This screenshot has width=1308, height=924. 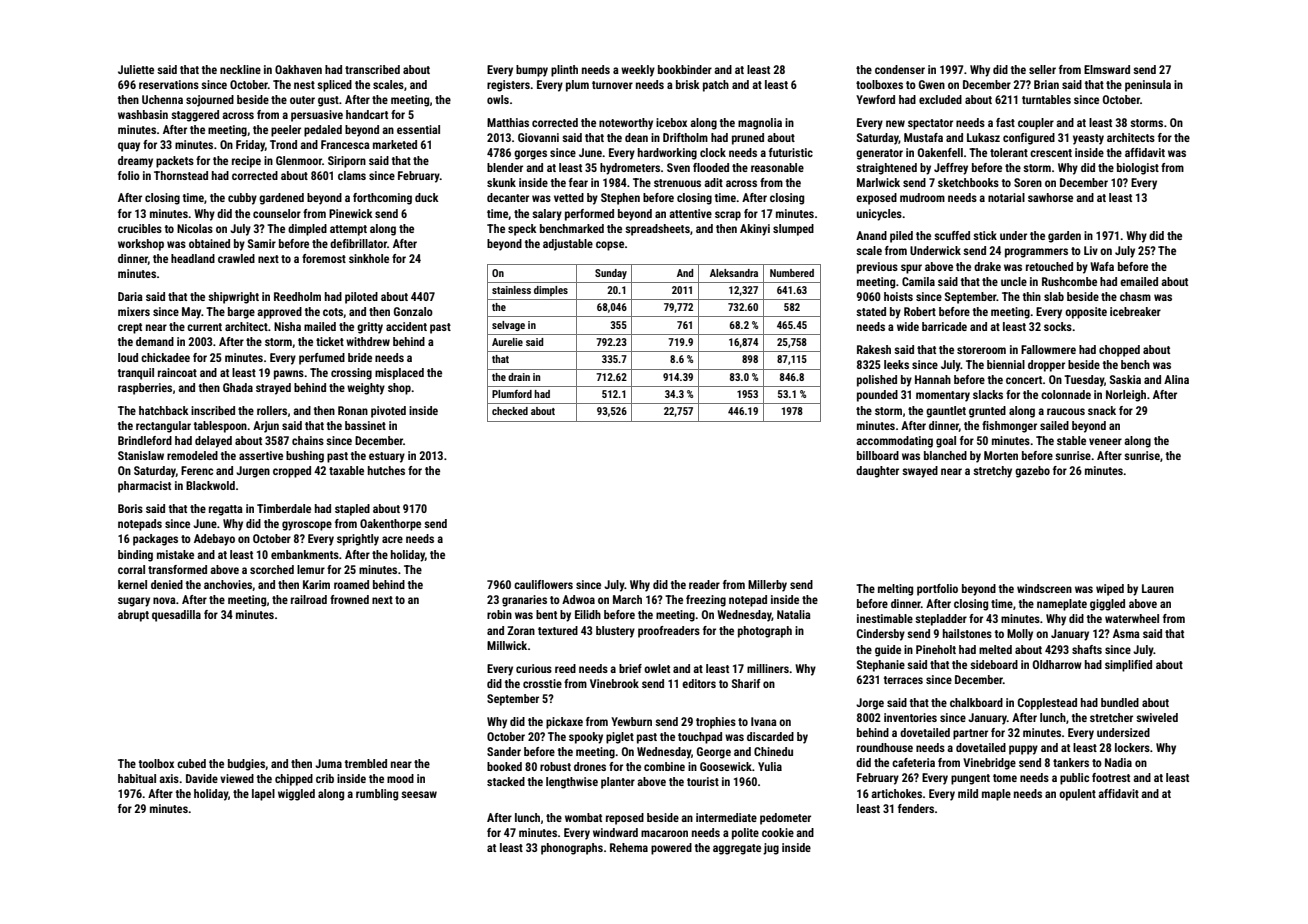 I want to click on Zoran, so click(x=521, y=630).
